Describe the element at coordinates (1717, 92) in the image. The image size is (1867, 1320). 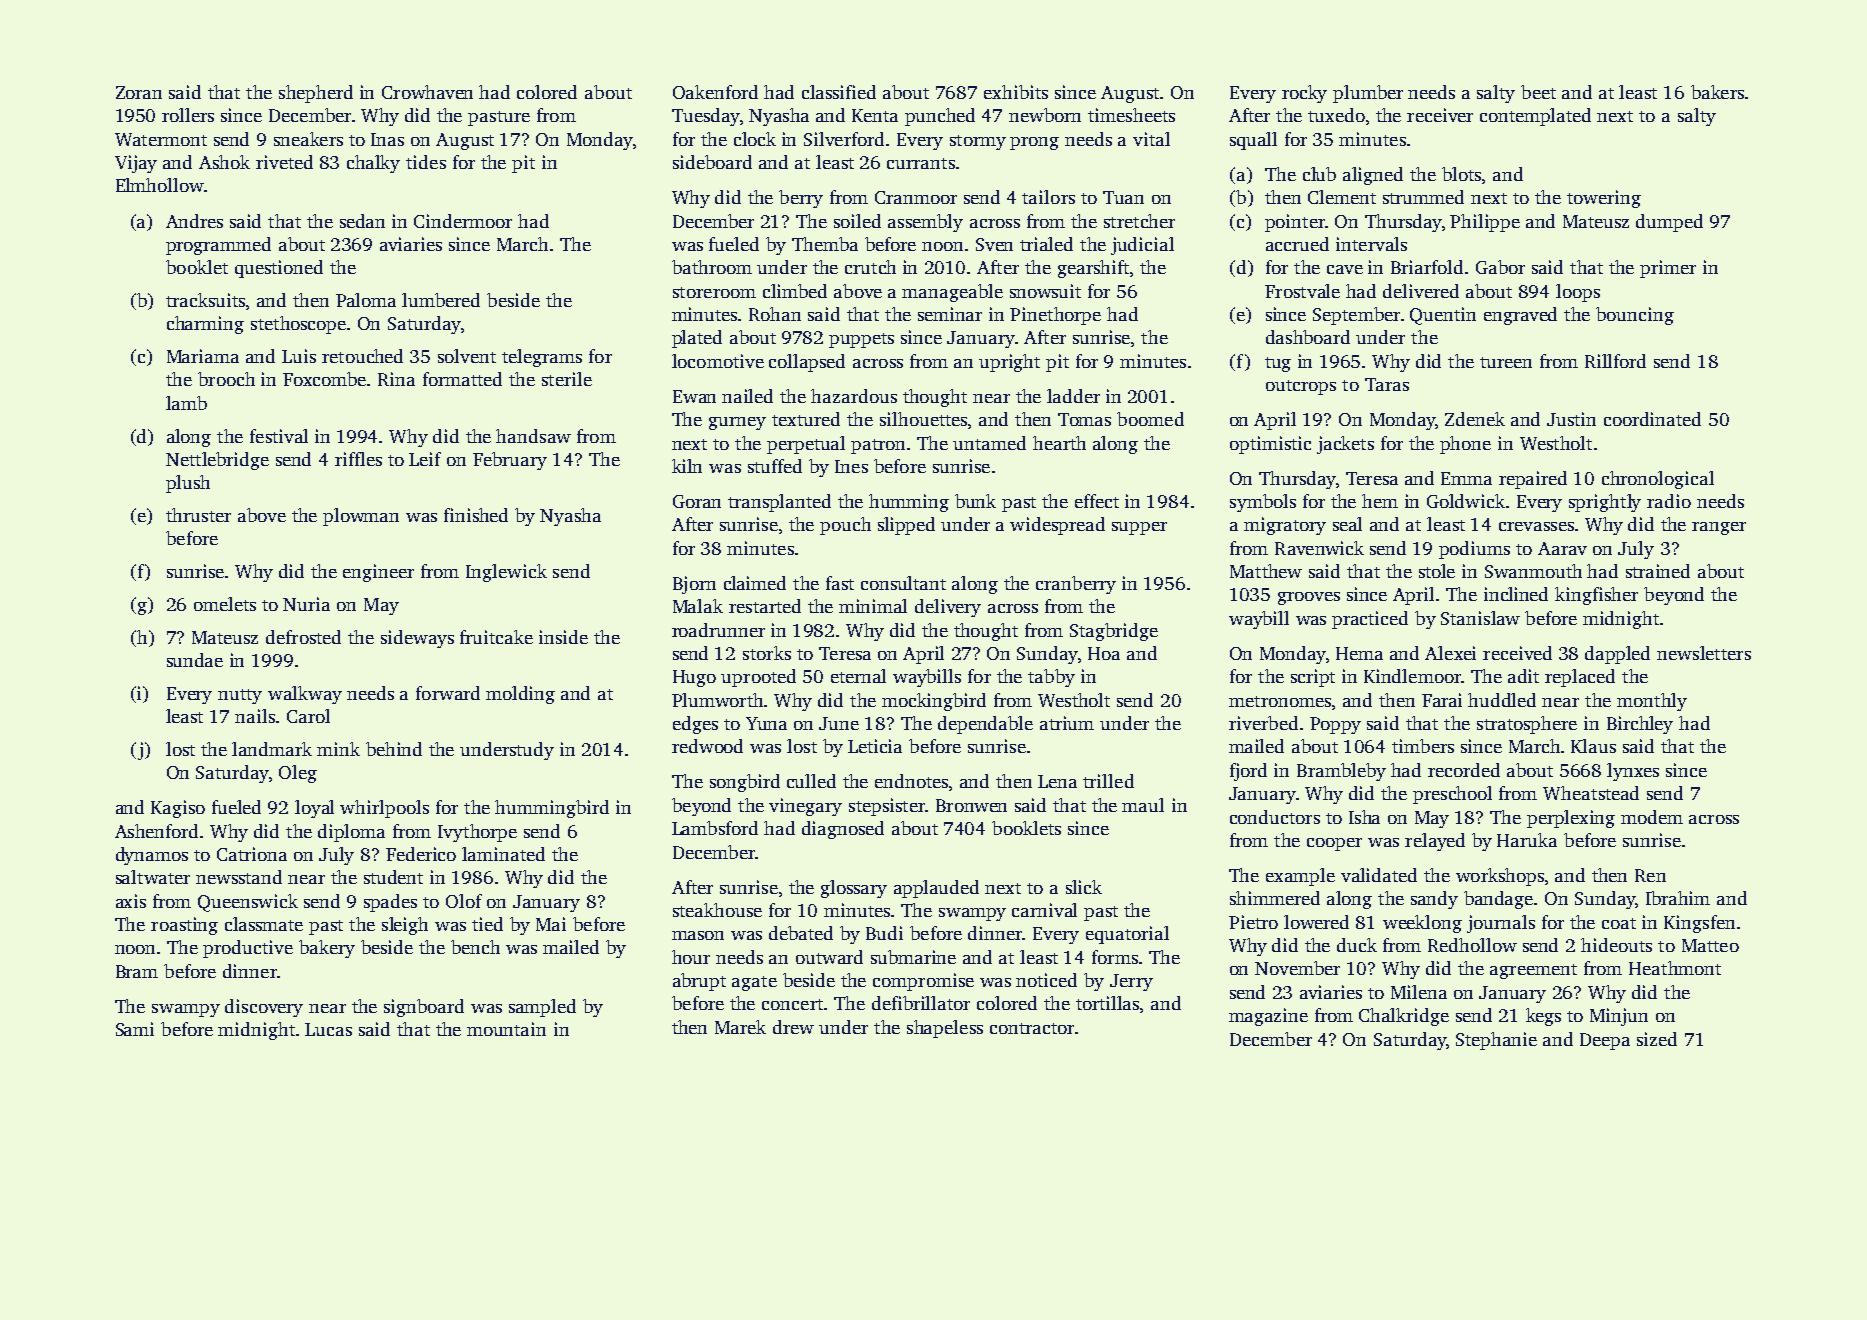
I see `bakers` at that location.
